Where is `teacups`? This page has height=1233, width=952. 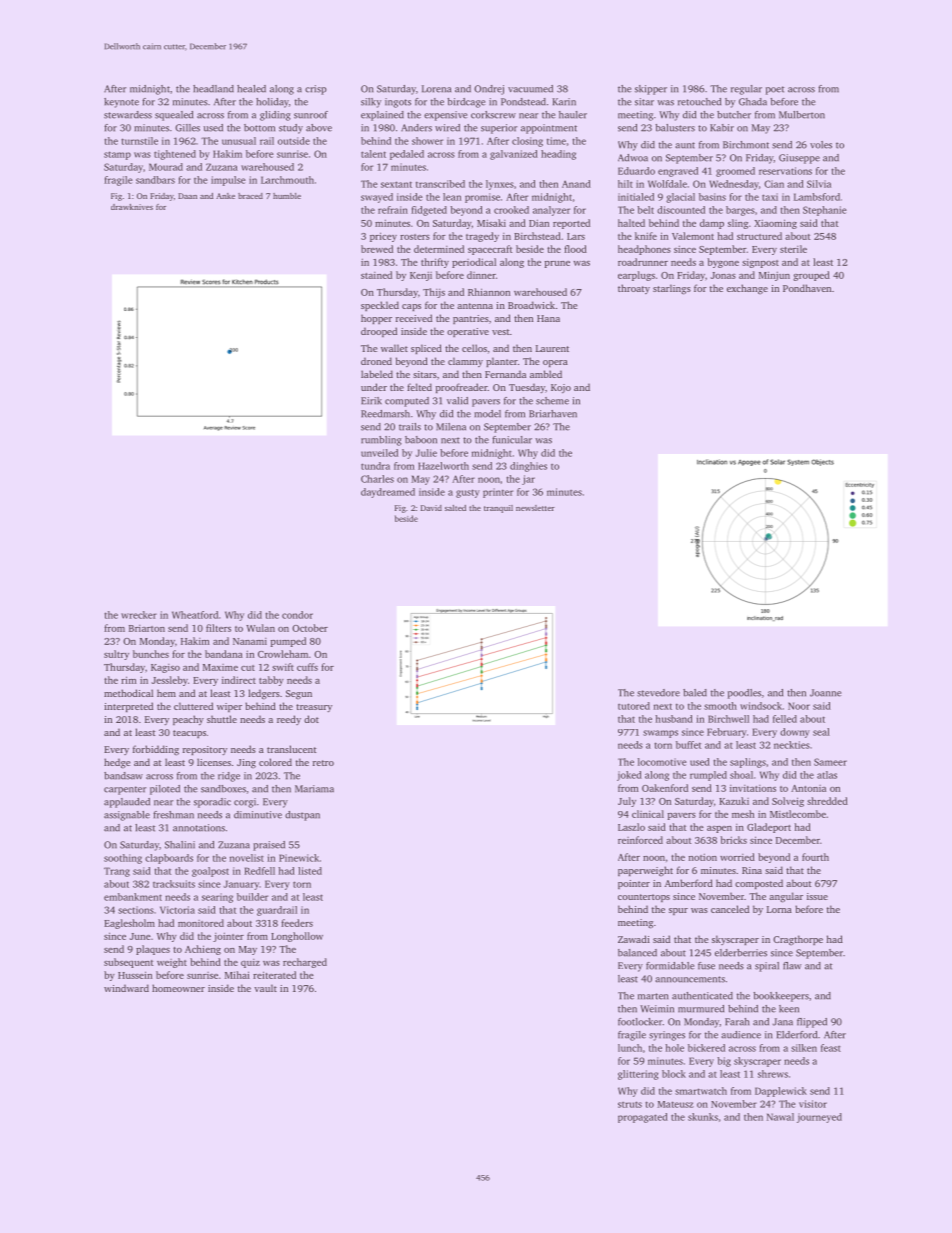 teacups is located at coordinates (189, 734).
